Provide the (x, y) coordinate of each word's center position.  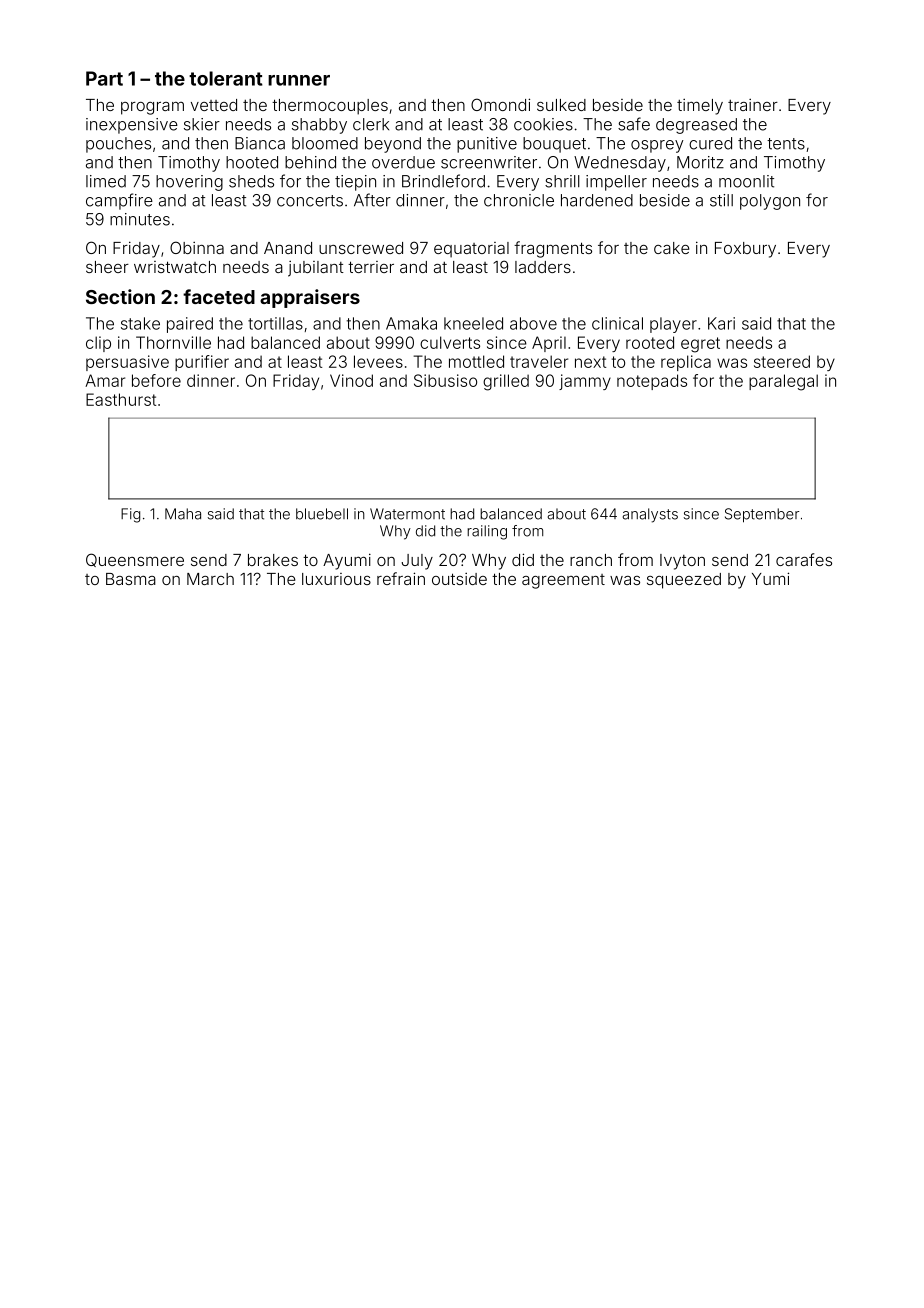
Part (104, 78)
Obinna (197, 247)
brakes (273, 560)
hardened (597, 200)
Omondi (500, 104)
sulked (561, 105)
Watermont (407, 514)
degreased (696, 126)
